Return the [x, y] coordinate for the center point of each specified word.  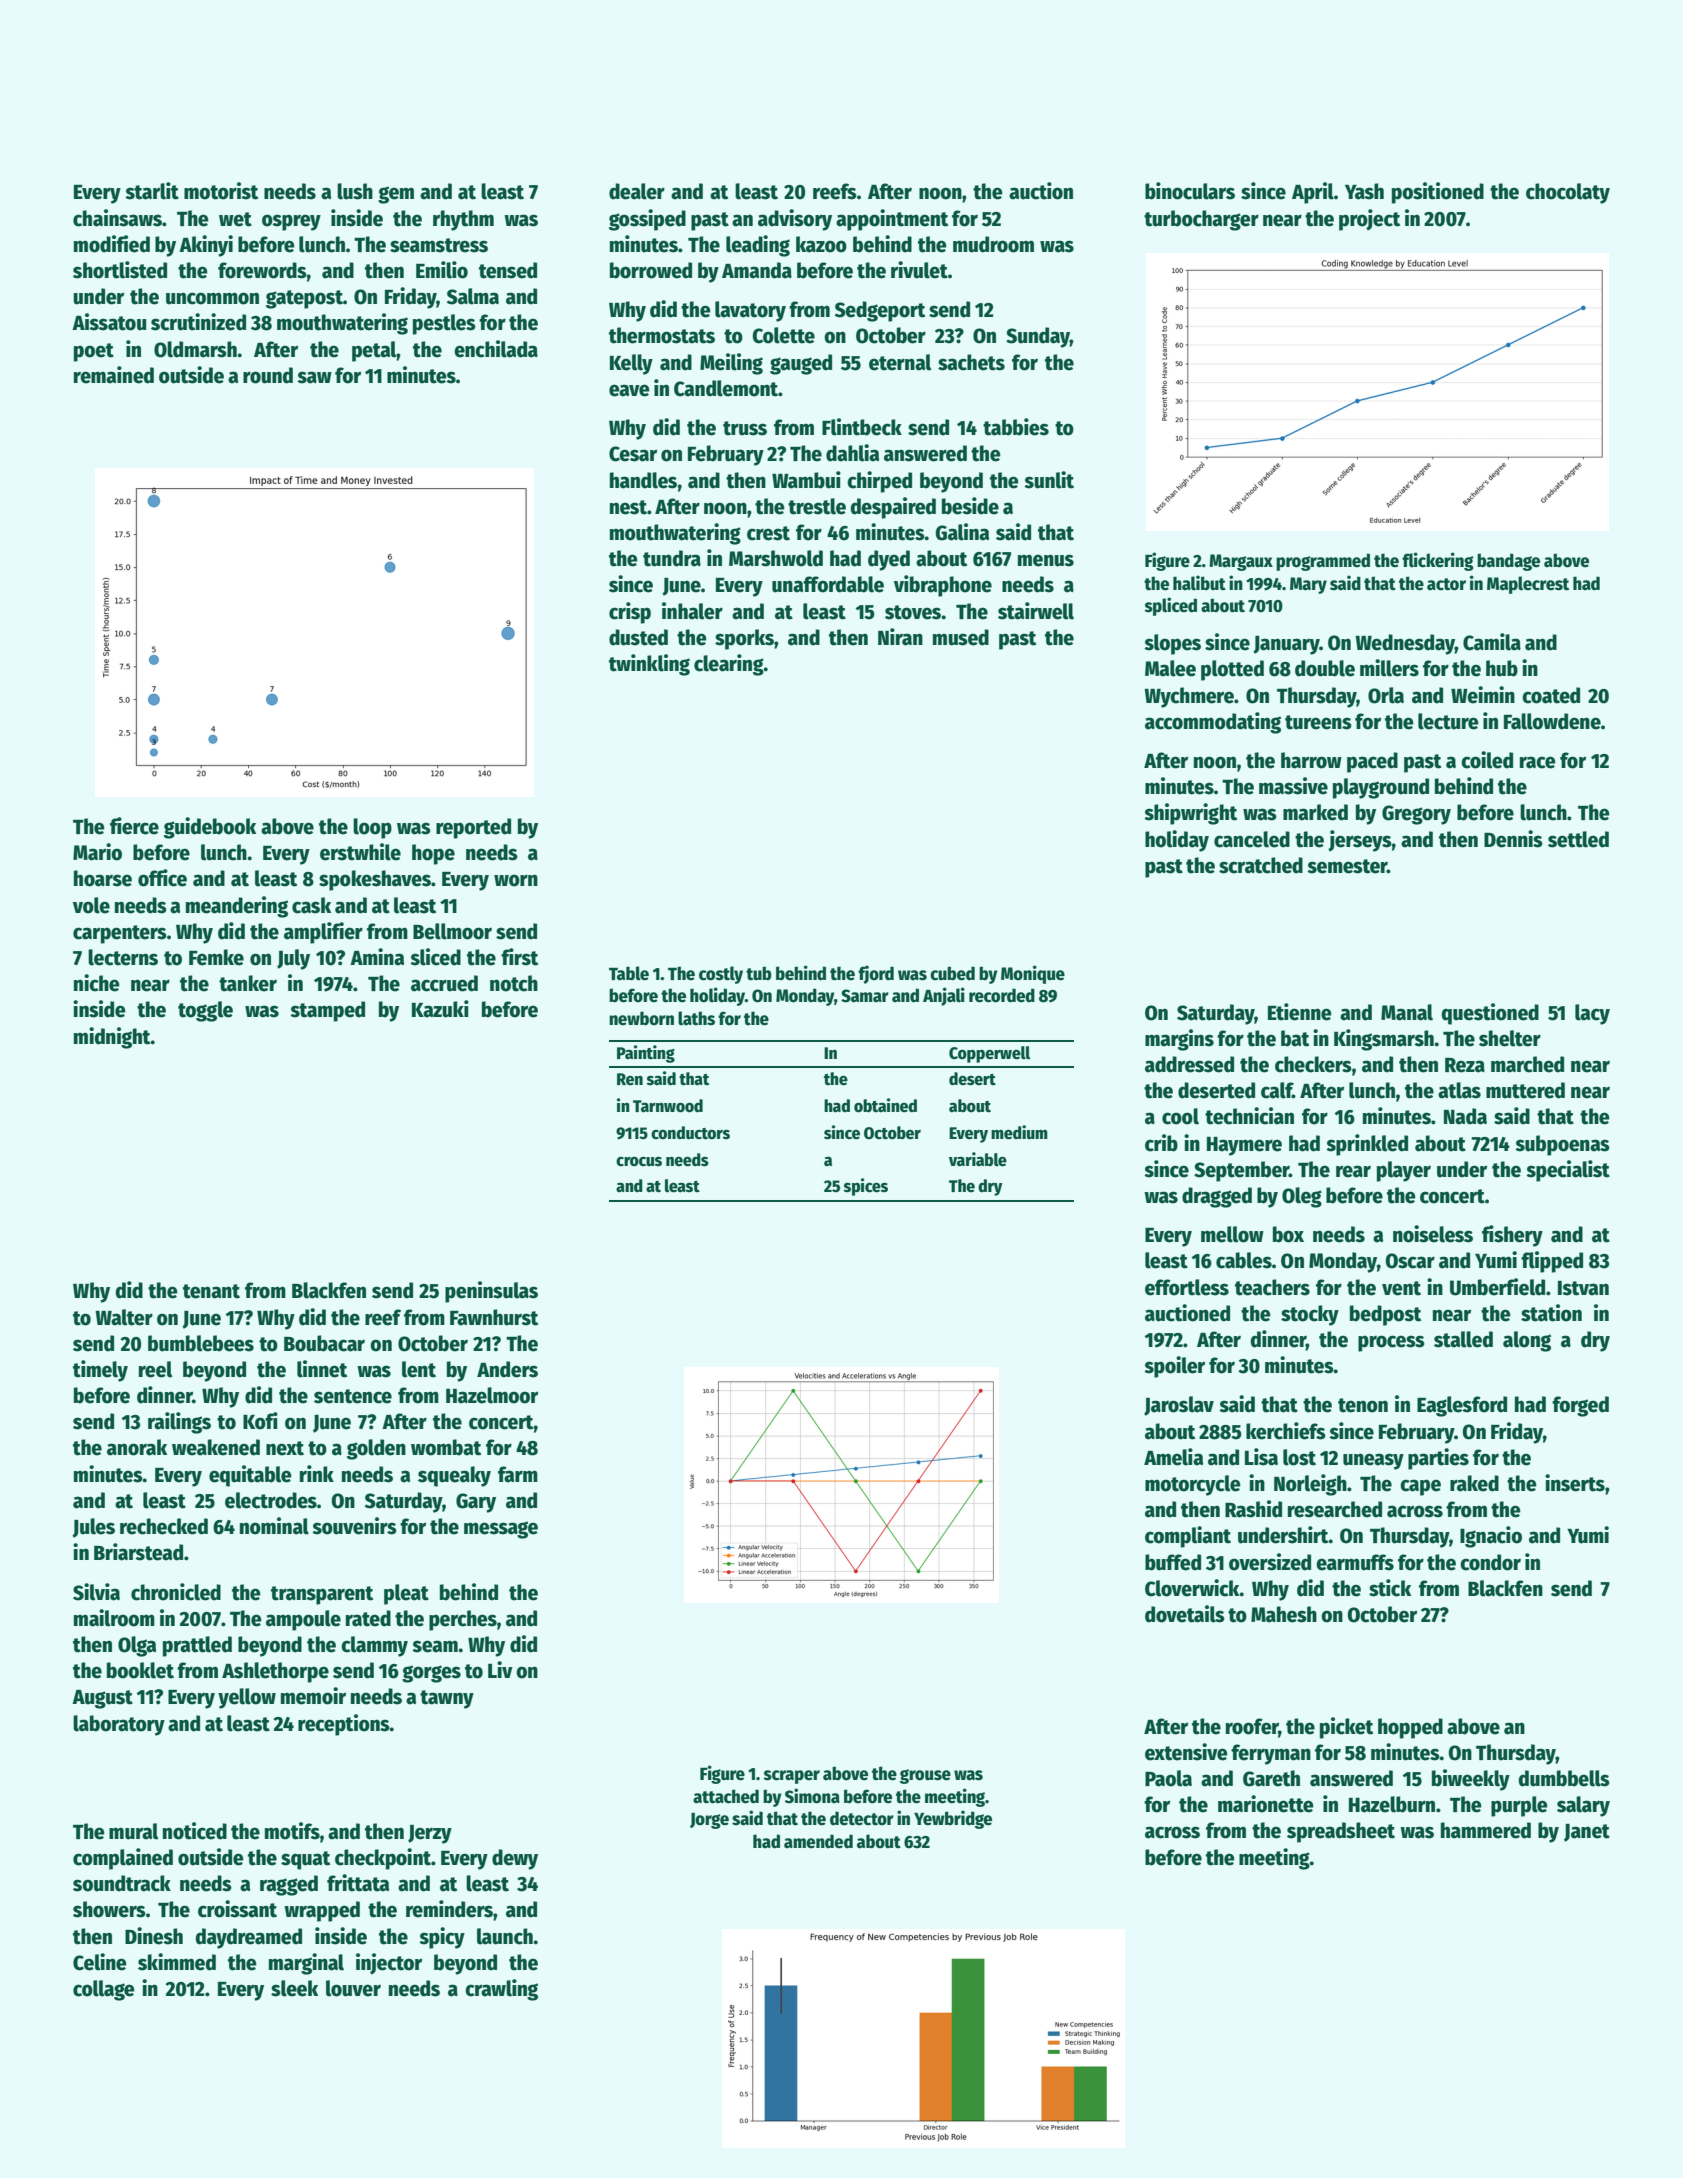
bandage [1508, 562]
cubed [952, 973]
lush [355, 191]
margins [1179, 1040]
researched [1335, 1509]
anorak [137, 1447]
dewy [515, 1859]
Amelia [1173, 1457]
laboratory [119, 1725]
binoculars [1190, 191]
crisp [630, 613]
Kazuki [440, 1009]
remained [114, 375]
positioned [1438, 193]
